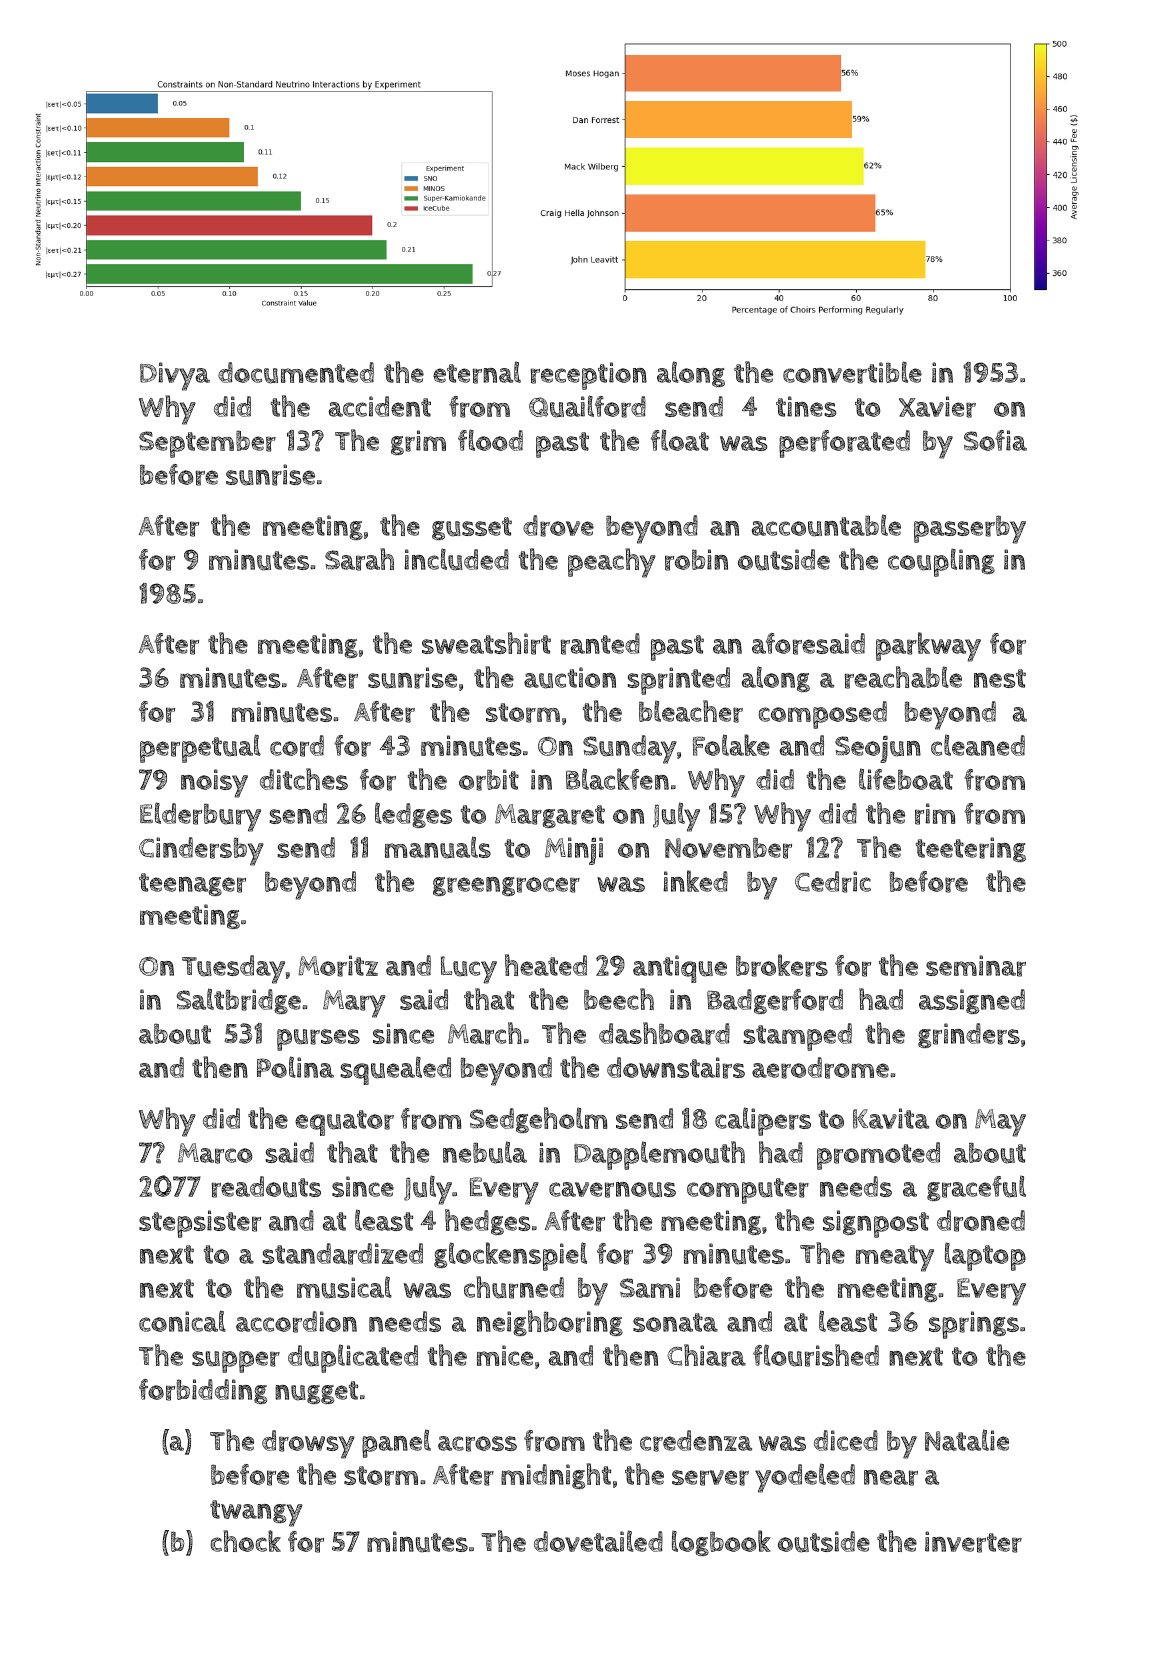 The width and height of the screenshot is (1165, 1654). I want to click on robin, so click(696, 560).
